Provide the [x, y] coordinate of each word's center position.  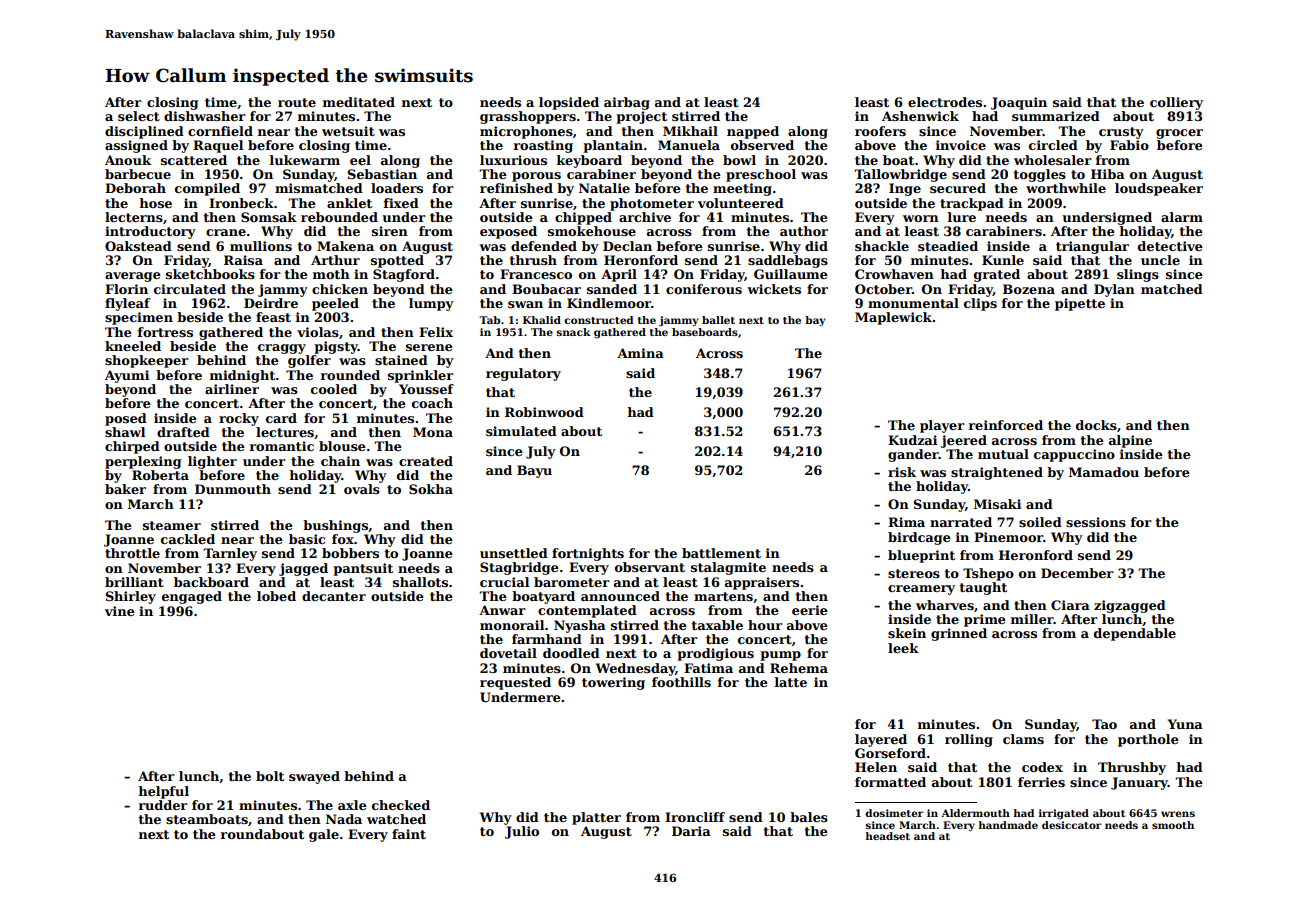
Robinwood [544, 412]
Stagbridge [519, 568]
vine [120, 611]
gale [324, 835]
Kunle [1003, 260]
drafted [183, 432]
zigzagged [1130, 606]
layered [881, 740]
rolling [969, 740]
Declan [627, 246]
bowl [739, 160]
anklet [349, 203]
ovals [362, 489]
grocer [1179, 134]
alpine [1130, 441]
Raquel [218, 146]
